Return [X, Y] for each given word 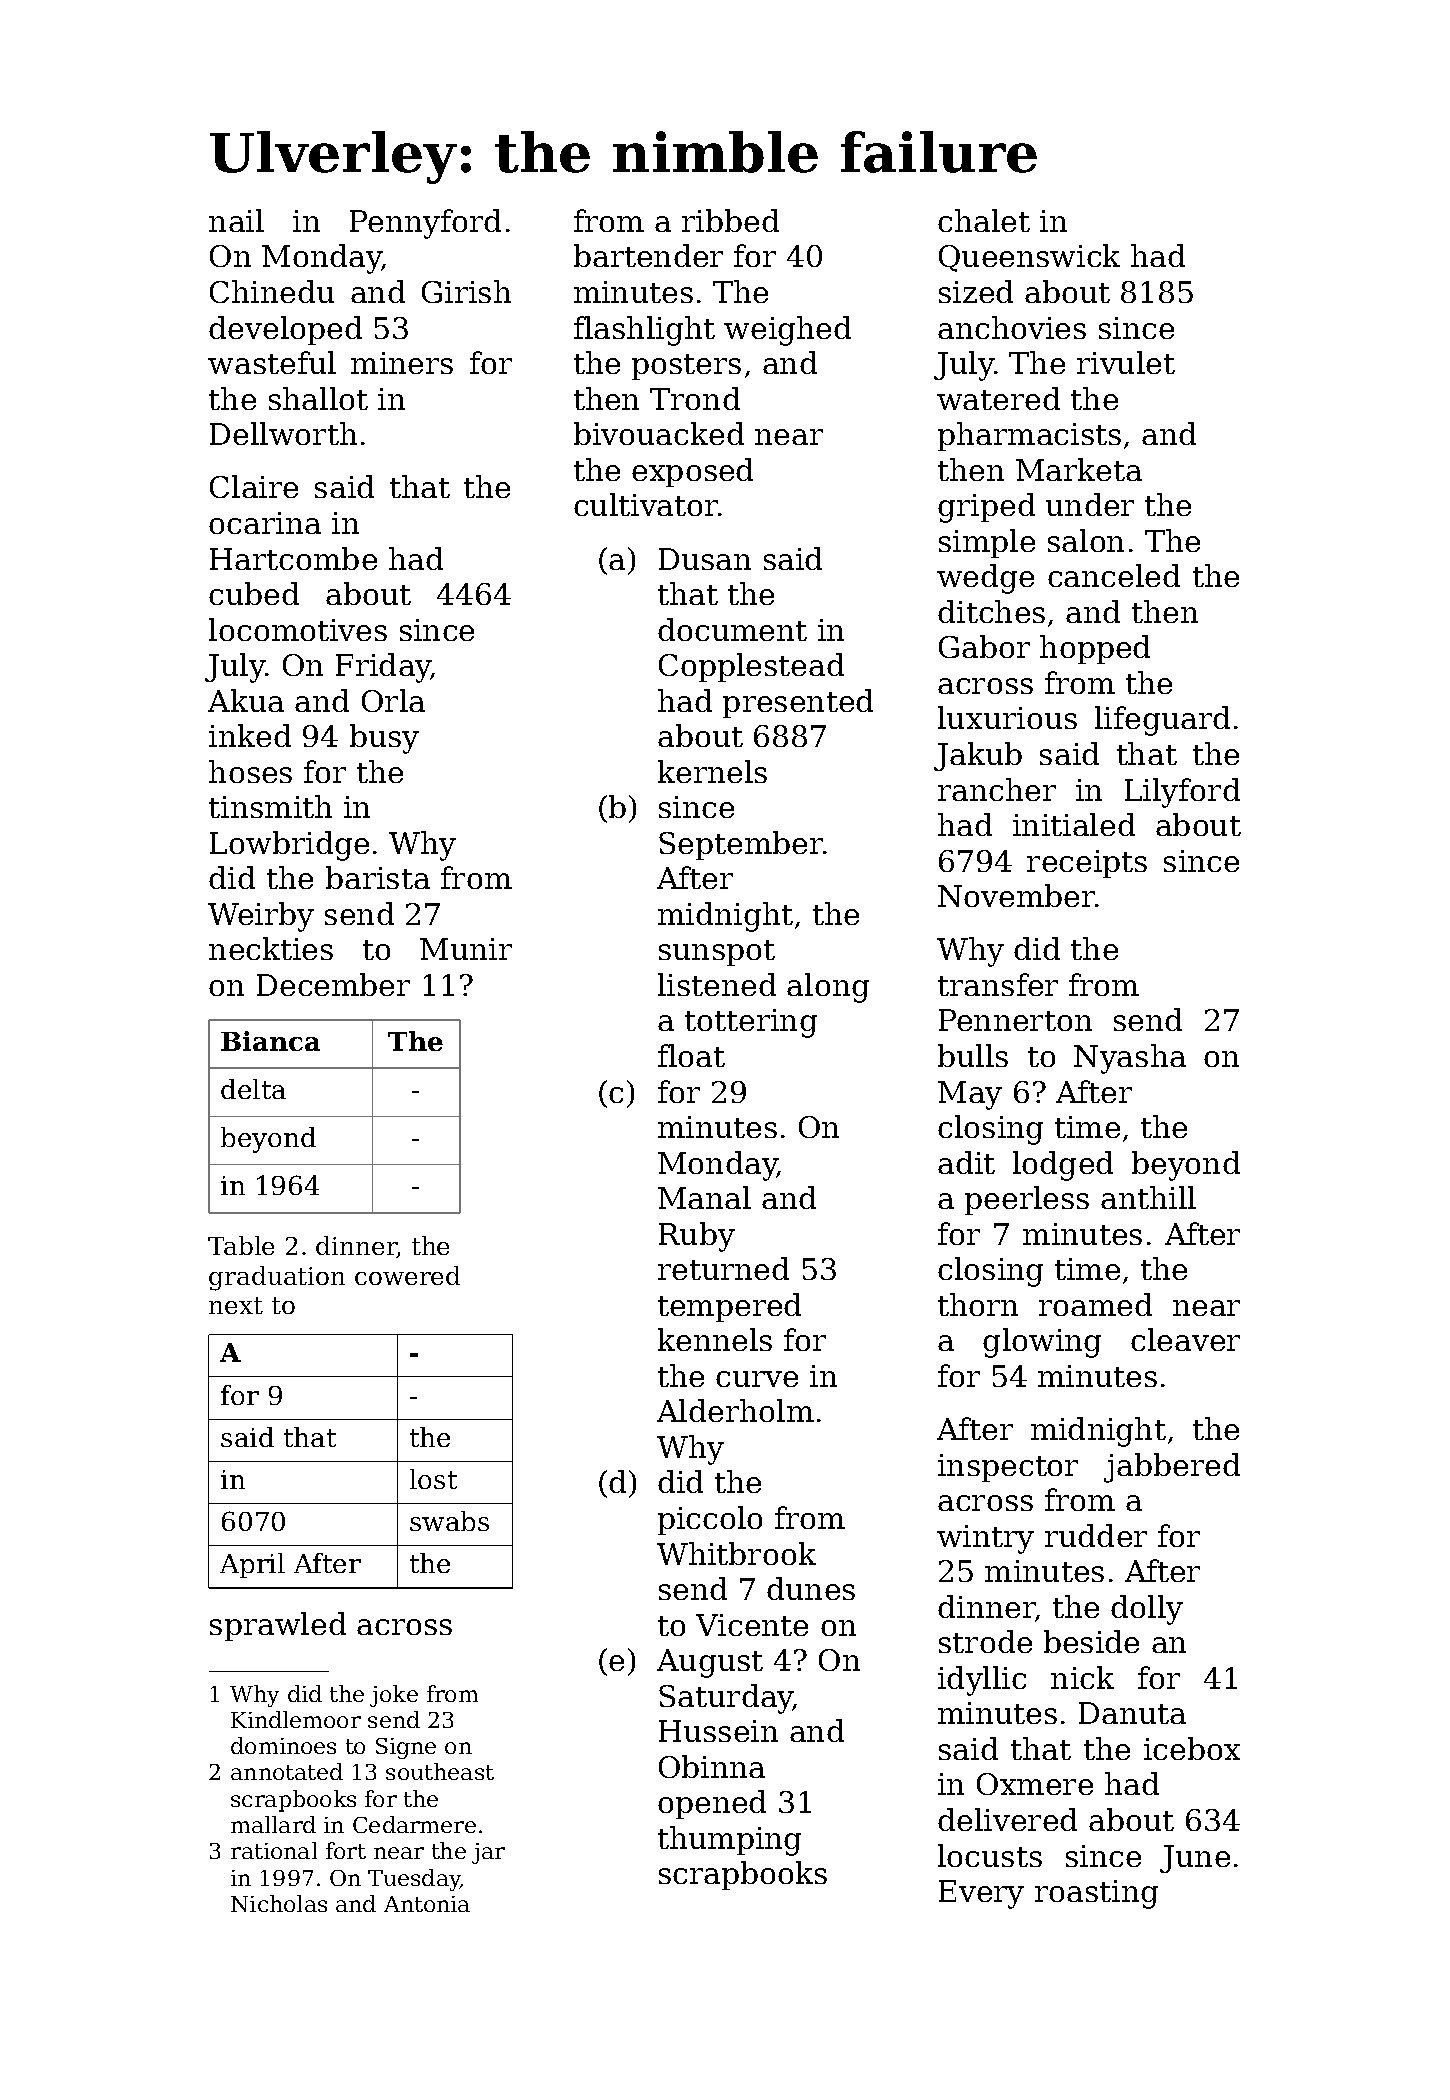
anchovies [1012, 327]
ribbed [730, 220]
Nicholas [279, 1903]
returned [723, 1268]
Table [241, 1245]
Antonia [427, 1904]
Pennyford [425, 224]
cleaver [1185, 1339]
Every [981, 1894]
